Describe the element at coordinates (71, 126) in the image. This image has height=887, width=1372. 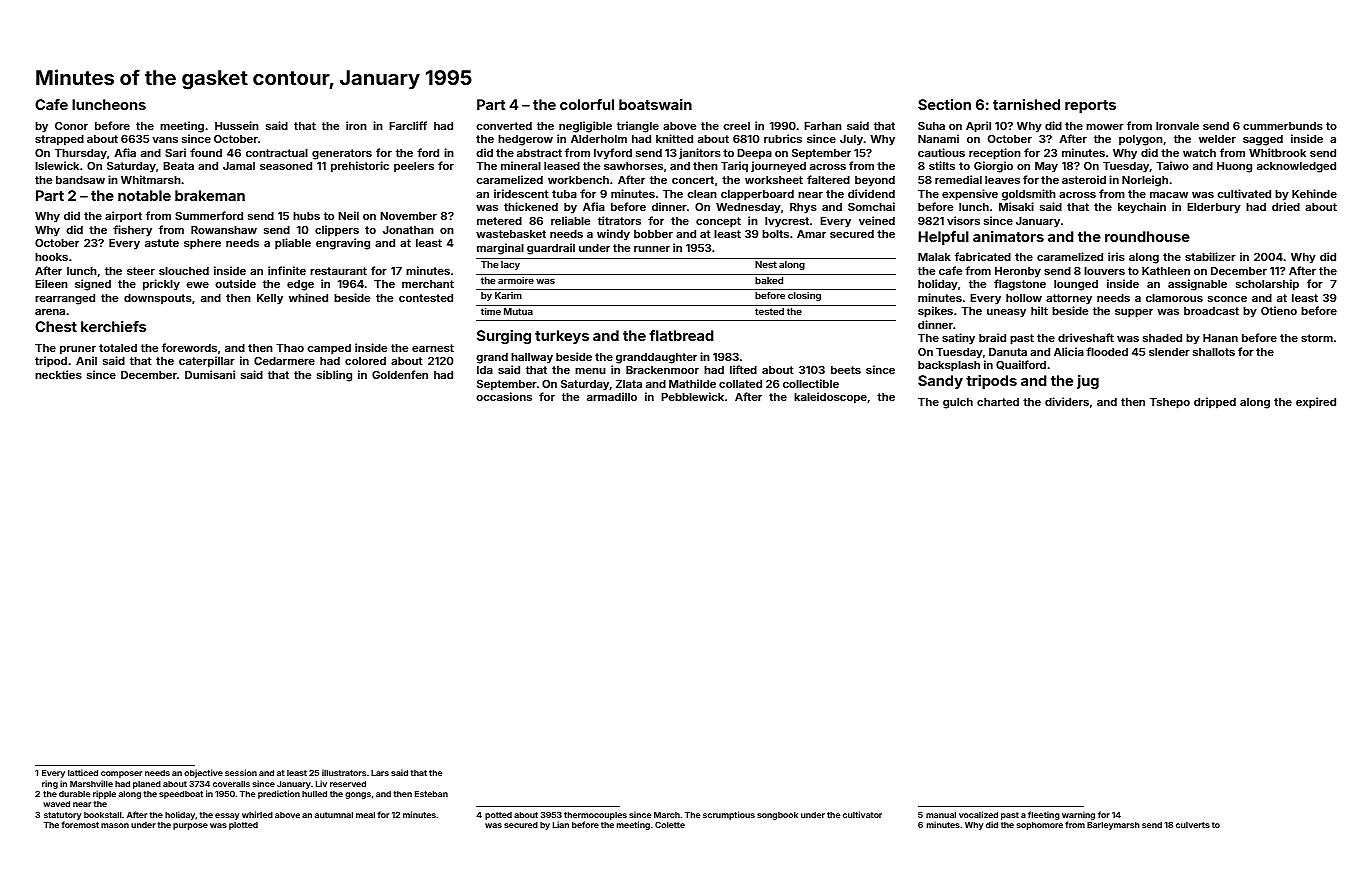
I see `Conor` at that location.
